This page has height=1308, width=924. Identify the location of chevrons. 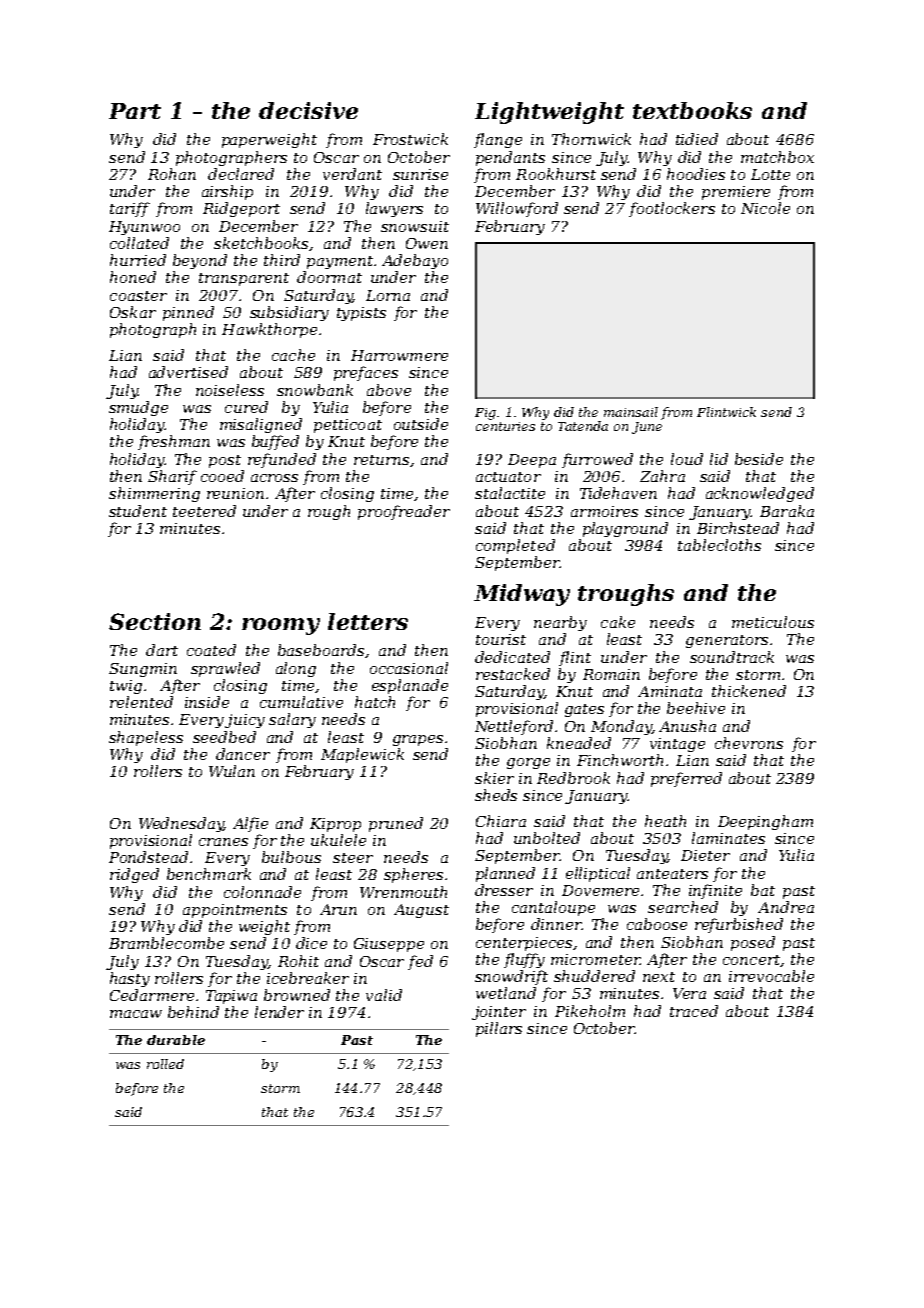
(749, 743).
